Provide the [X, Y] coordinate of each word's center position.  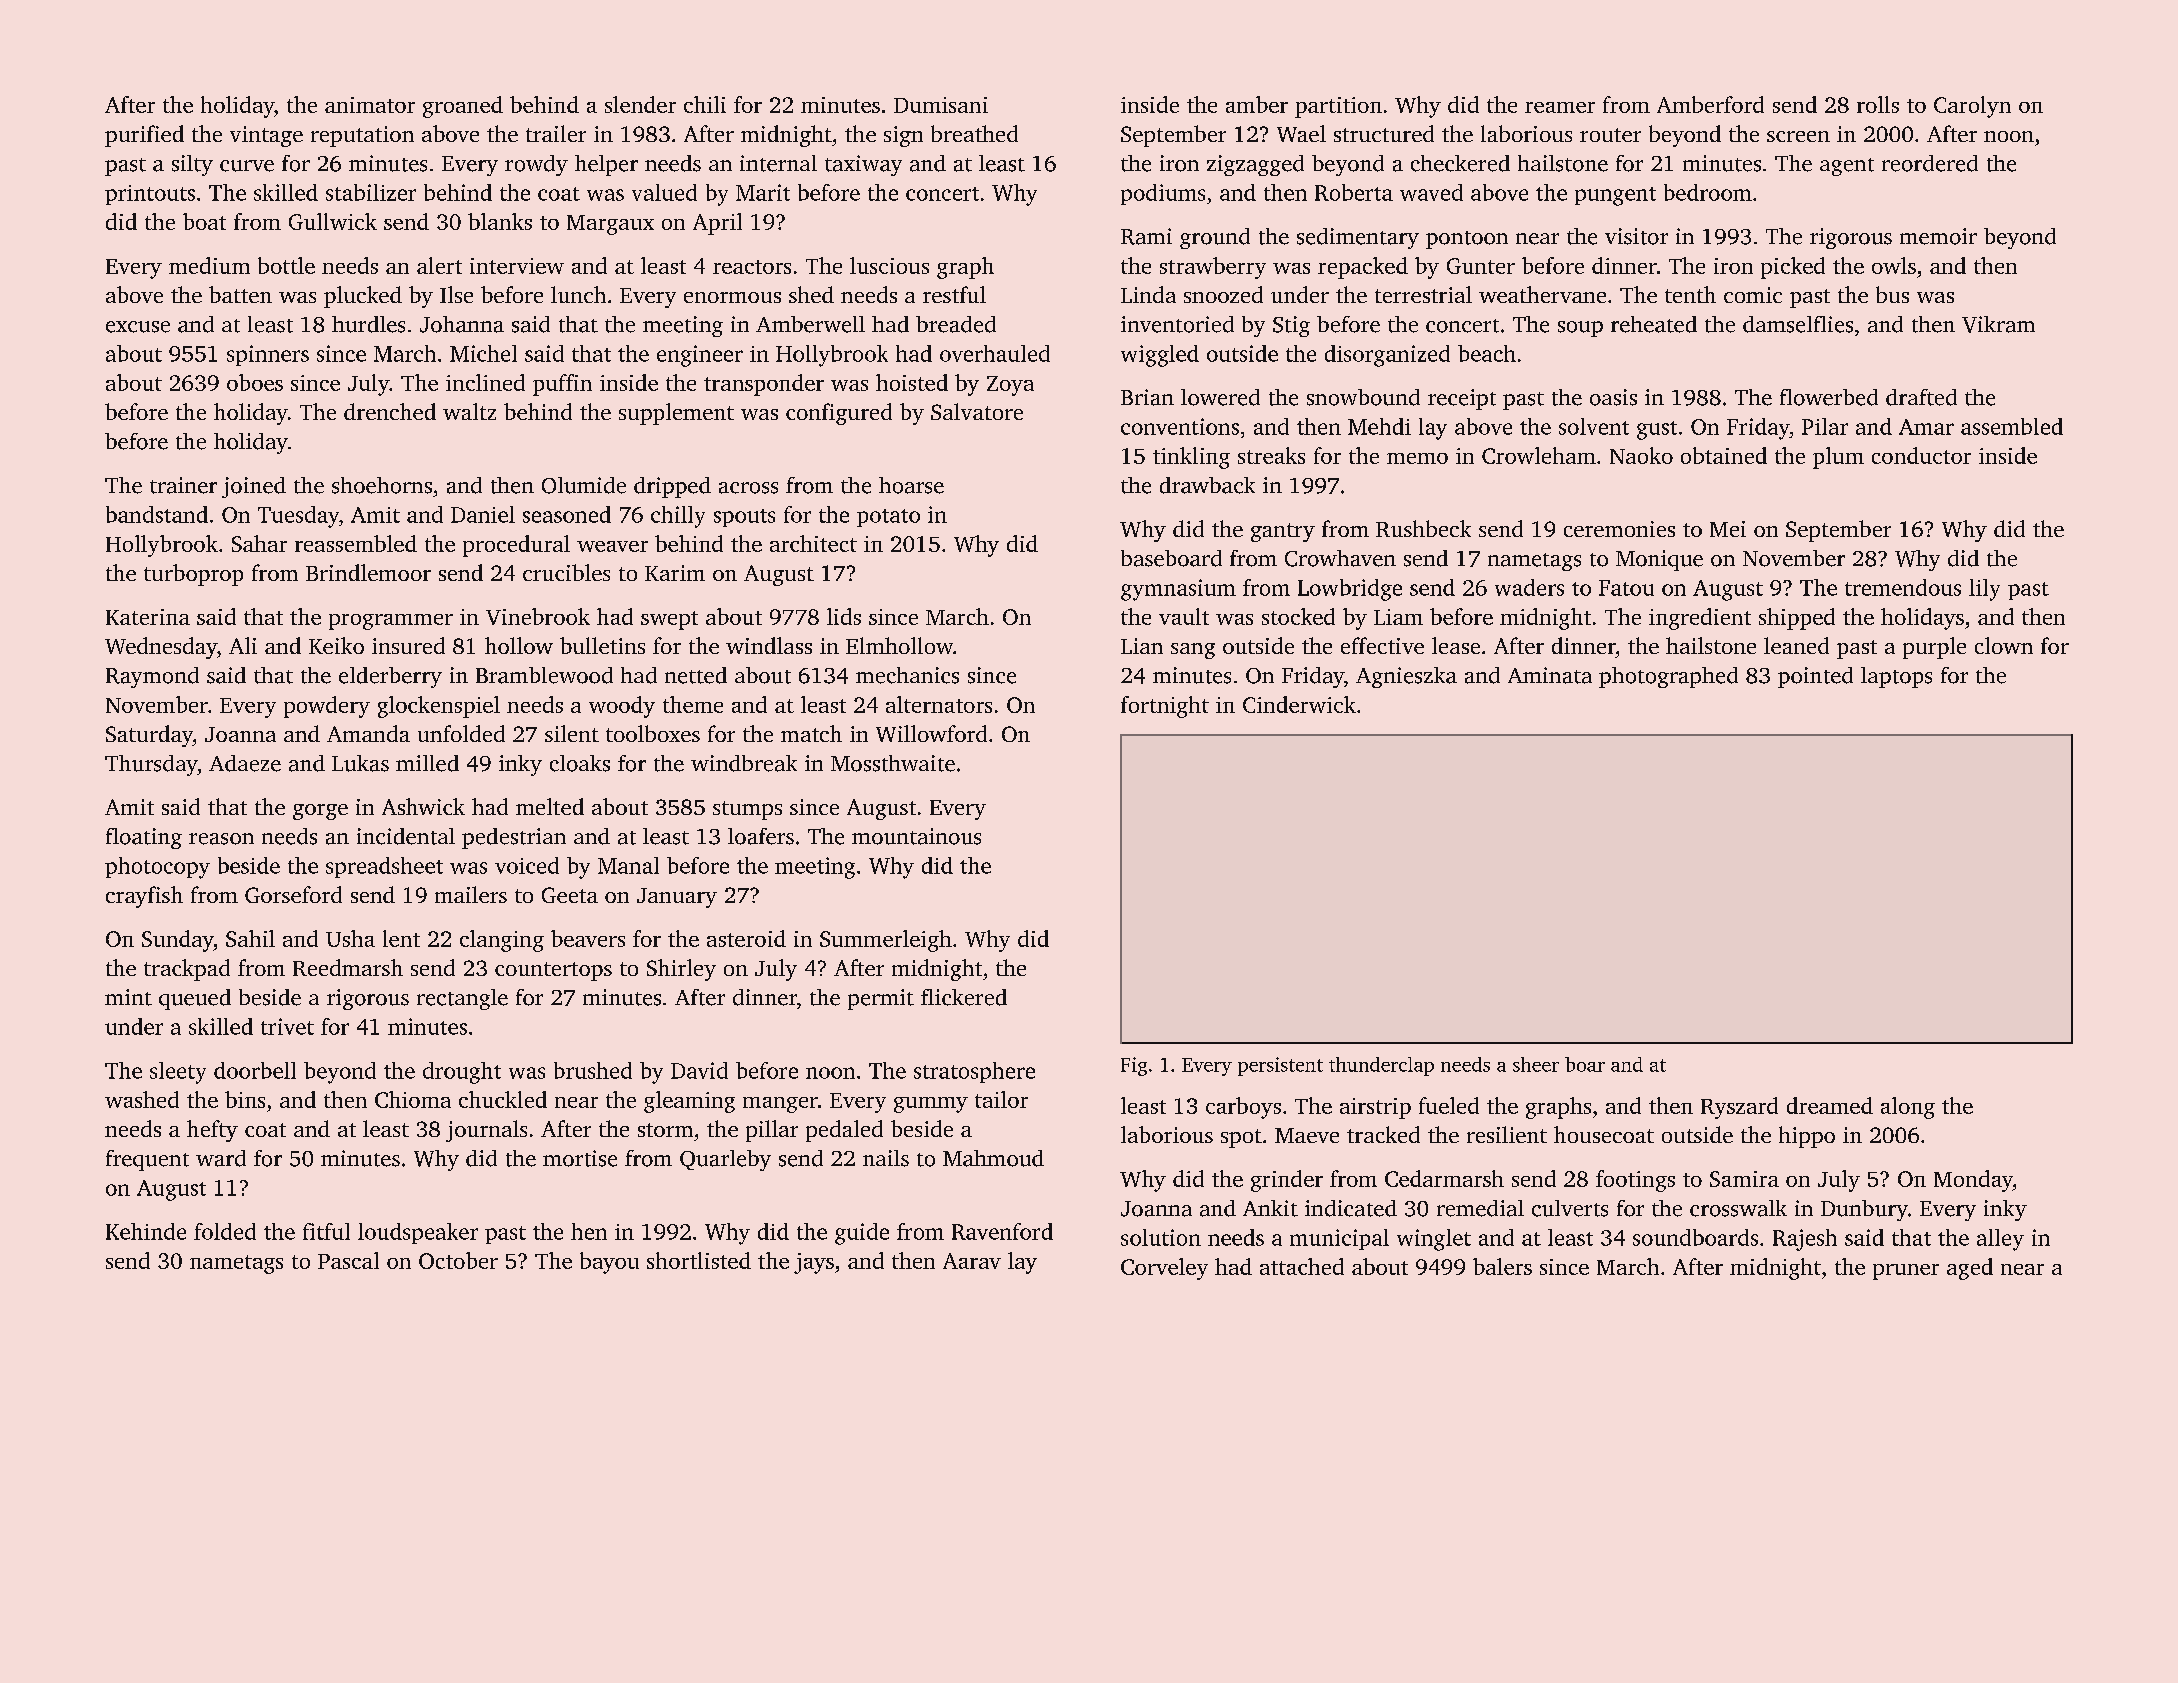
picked [1793, 268]
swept [669, 620]
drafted [1921, 397]
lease [1456, 645]
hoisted [912, 382]
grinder [1287, 1181]
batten [240, 294]
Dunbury [1864, 1210]
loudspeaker [418, 1233]
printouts [150, 195]
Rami [1146, 236]
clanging [502, 941]
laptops [1896, 677]
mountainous [916, 836]
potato [888, 518]
